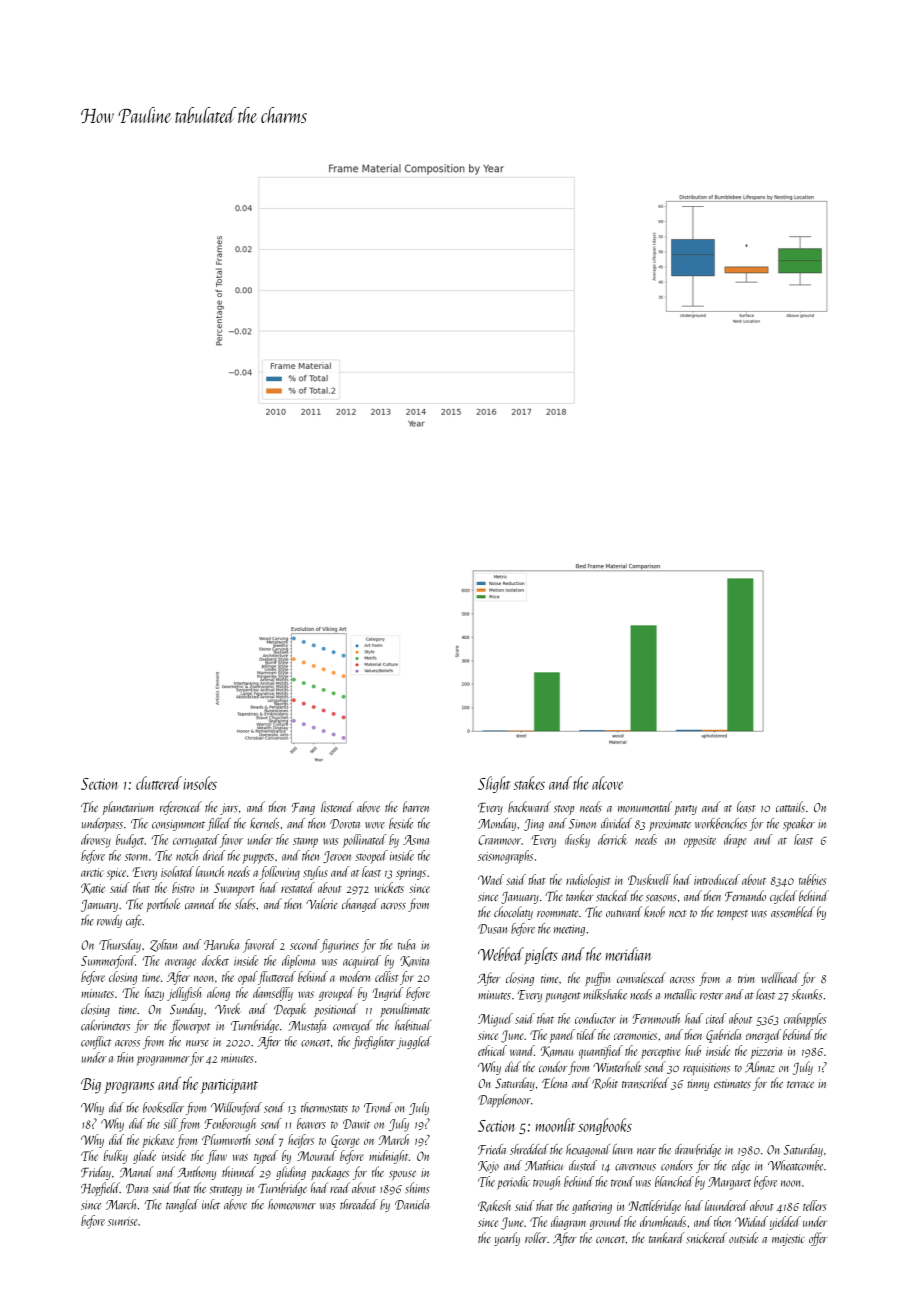  I want to click on proximate, so click(670, 825).
